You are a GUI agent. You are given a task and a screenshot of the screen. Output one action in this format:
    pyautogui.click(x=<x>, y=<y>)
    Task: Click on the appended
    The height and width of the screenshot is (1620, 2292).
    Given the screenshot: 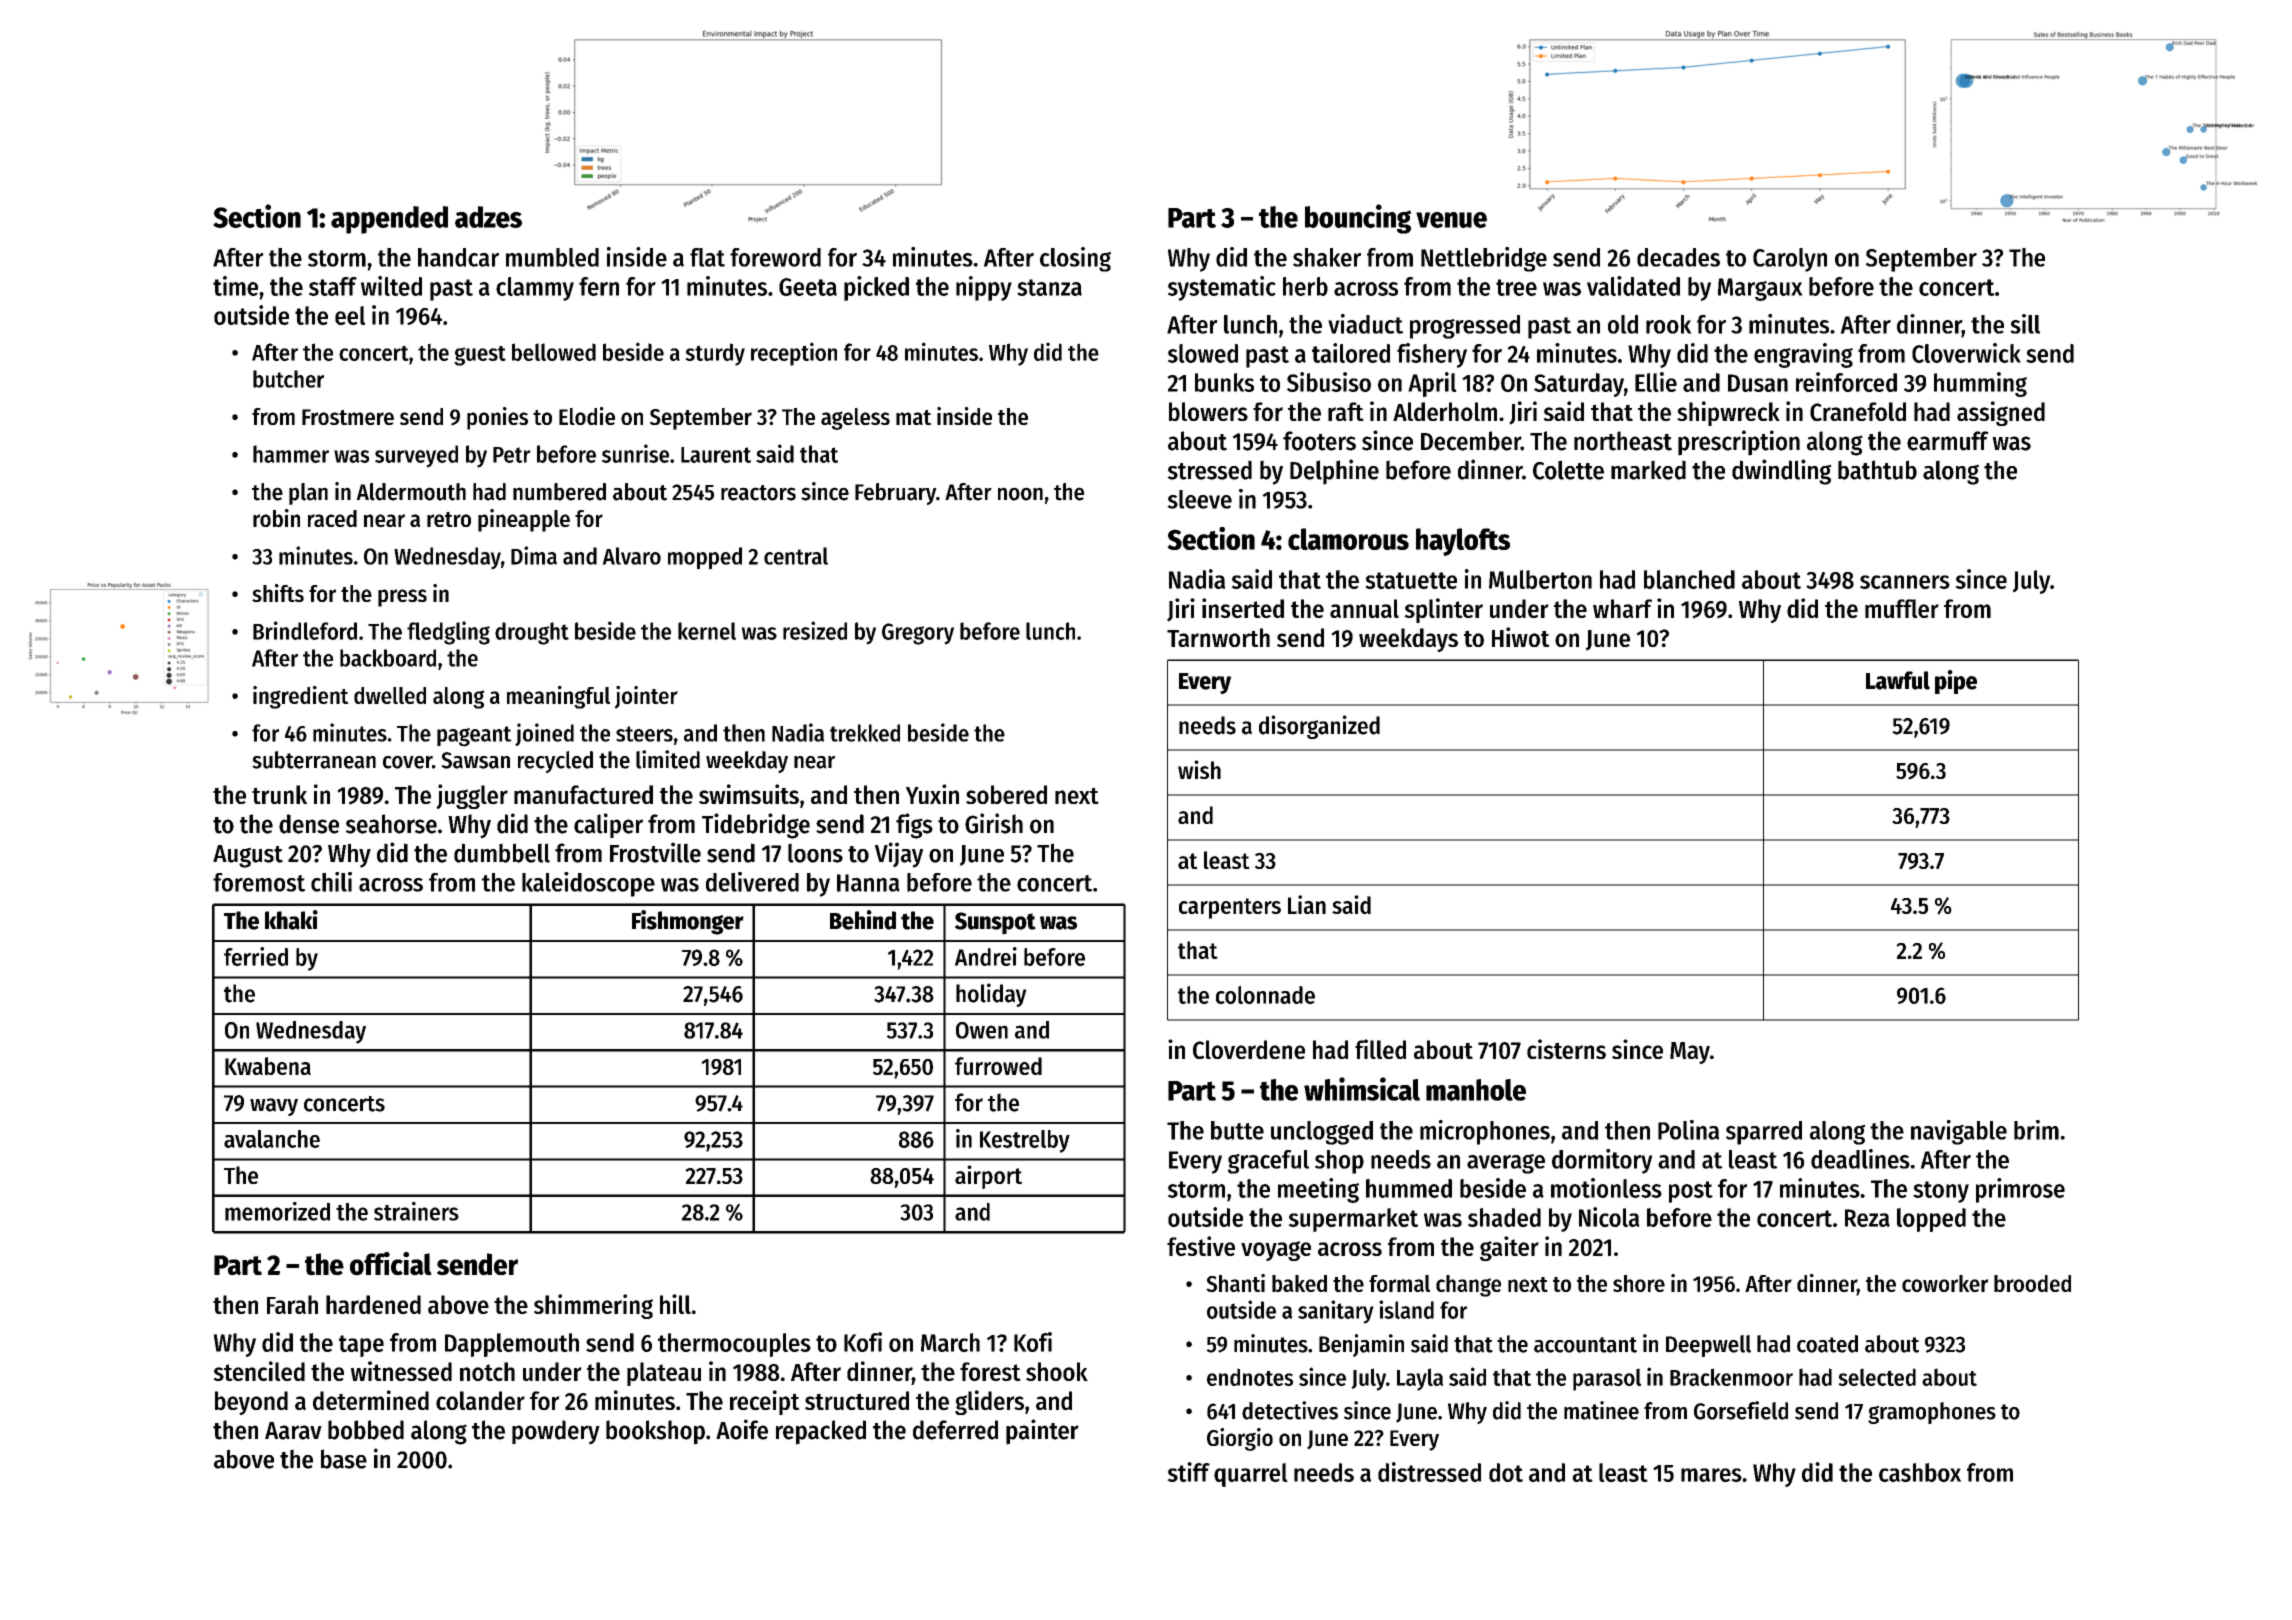 What is the action you would take?
    pyautogui.click(x=389, y=220)
